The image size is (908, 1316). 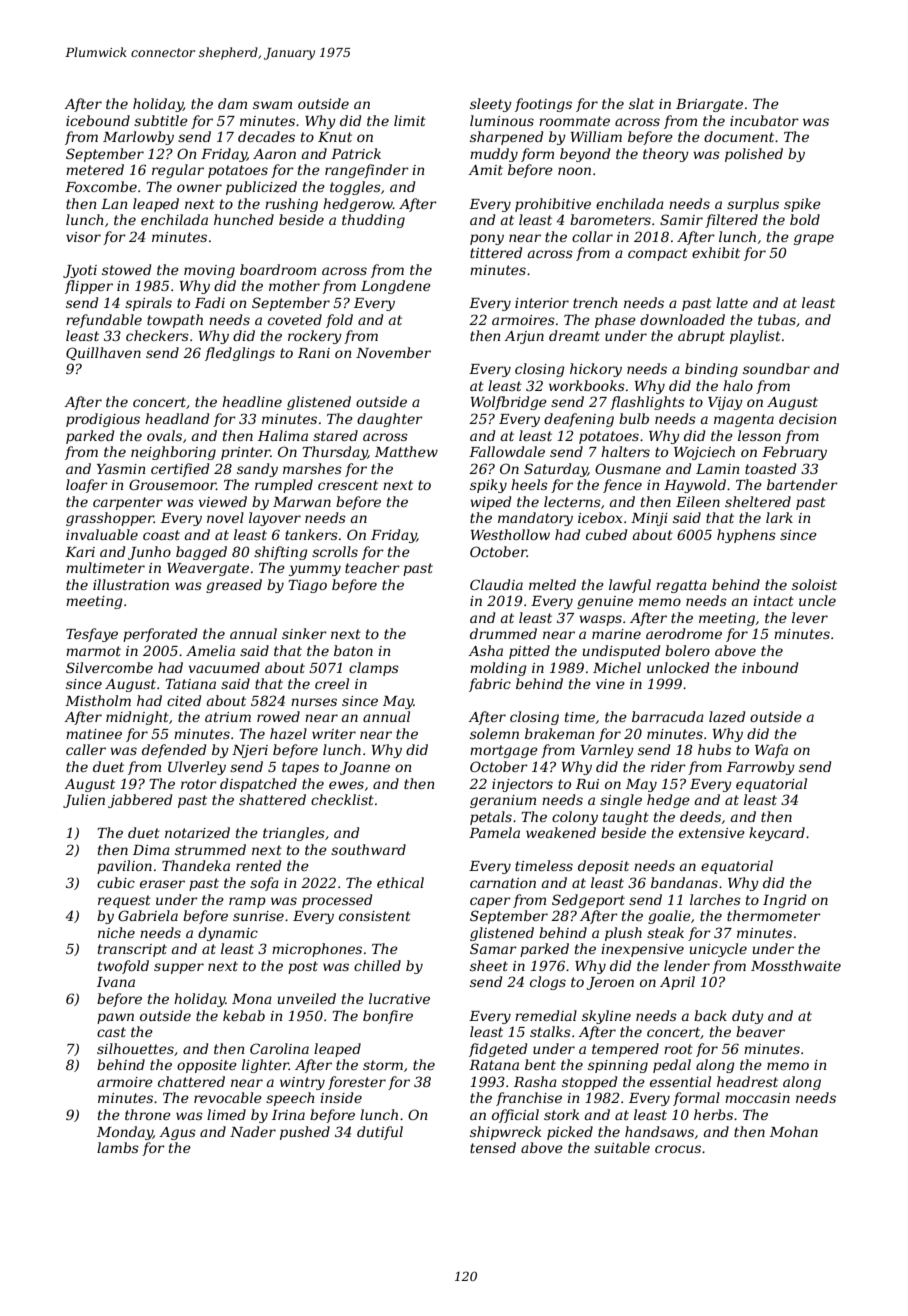 What do you see at coordinates (727, 717) in the screenshot?
I see `lazed` at bounding box center [727, 717].
